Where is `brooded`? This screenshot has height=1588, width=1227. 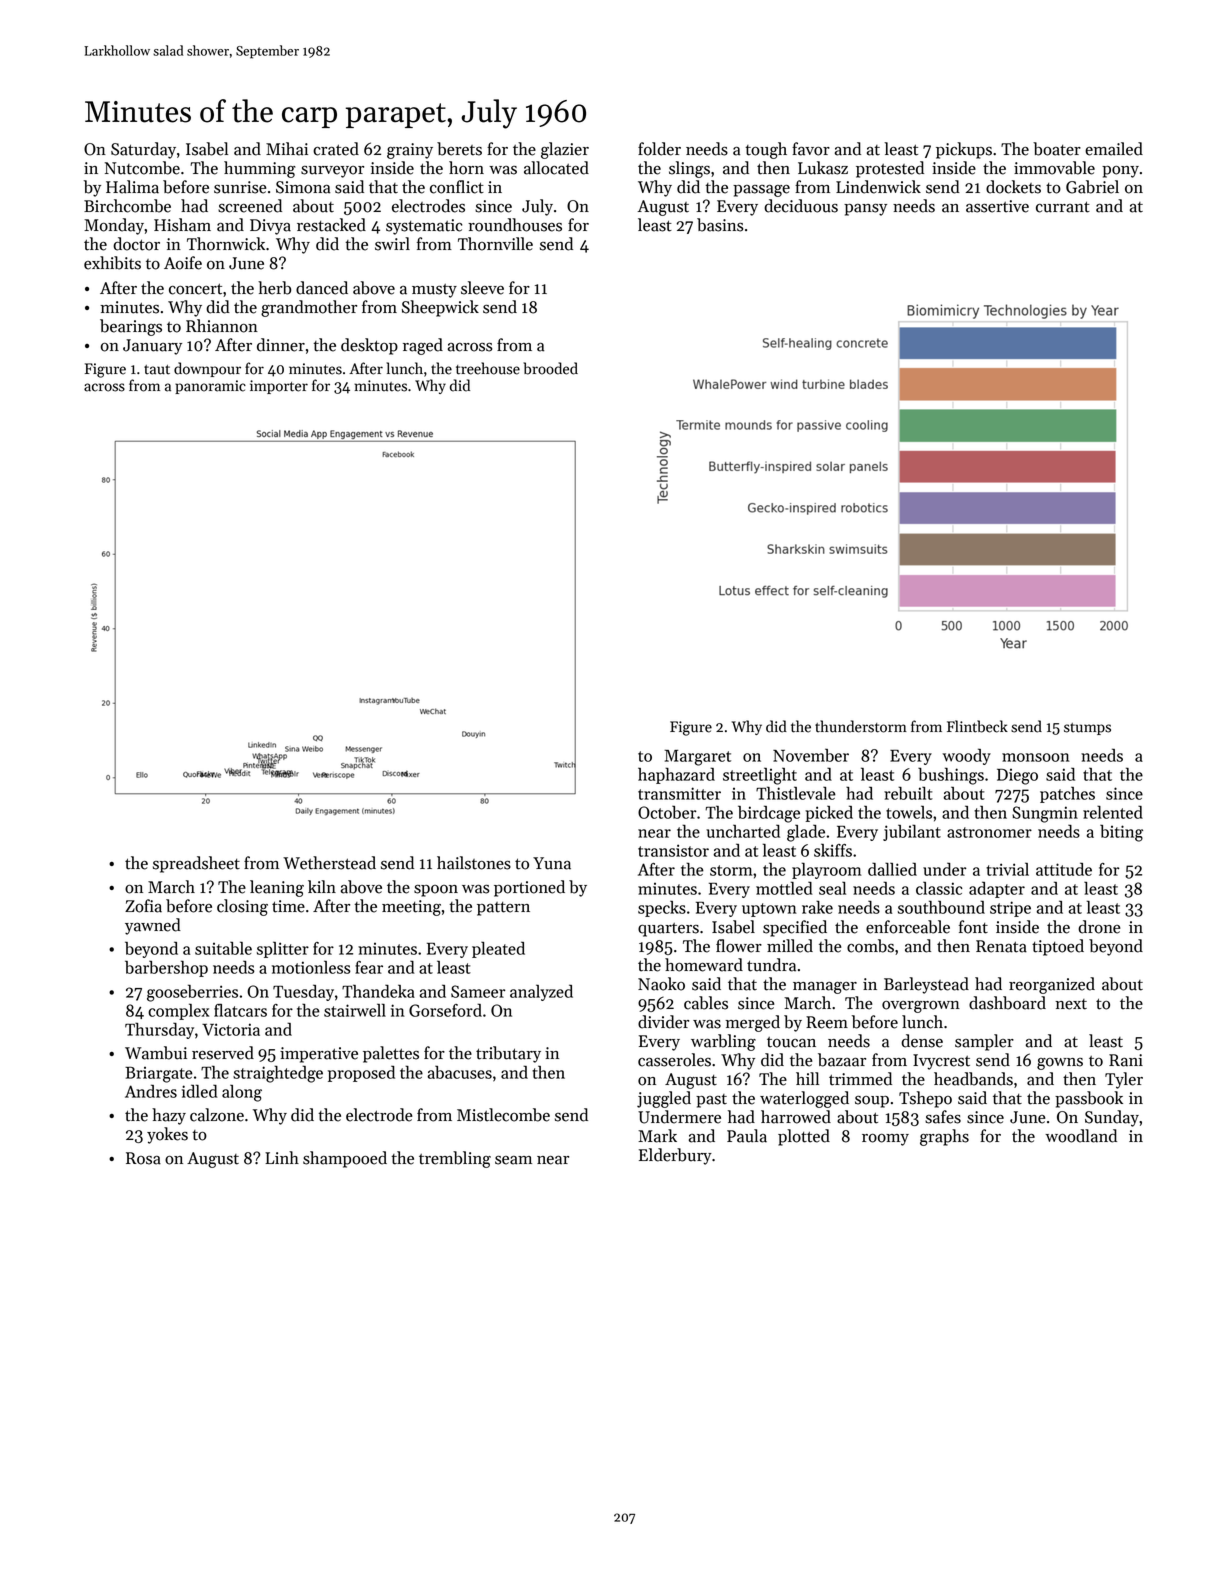 brooded is located at coordinates (550, 368).
